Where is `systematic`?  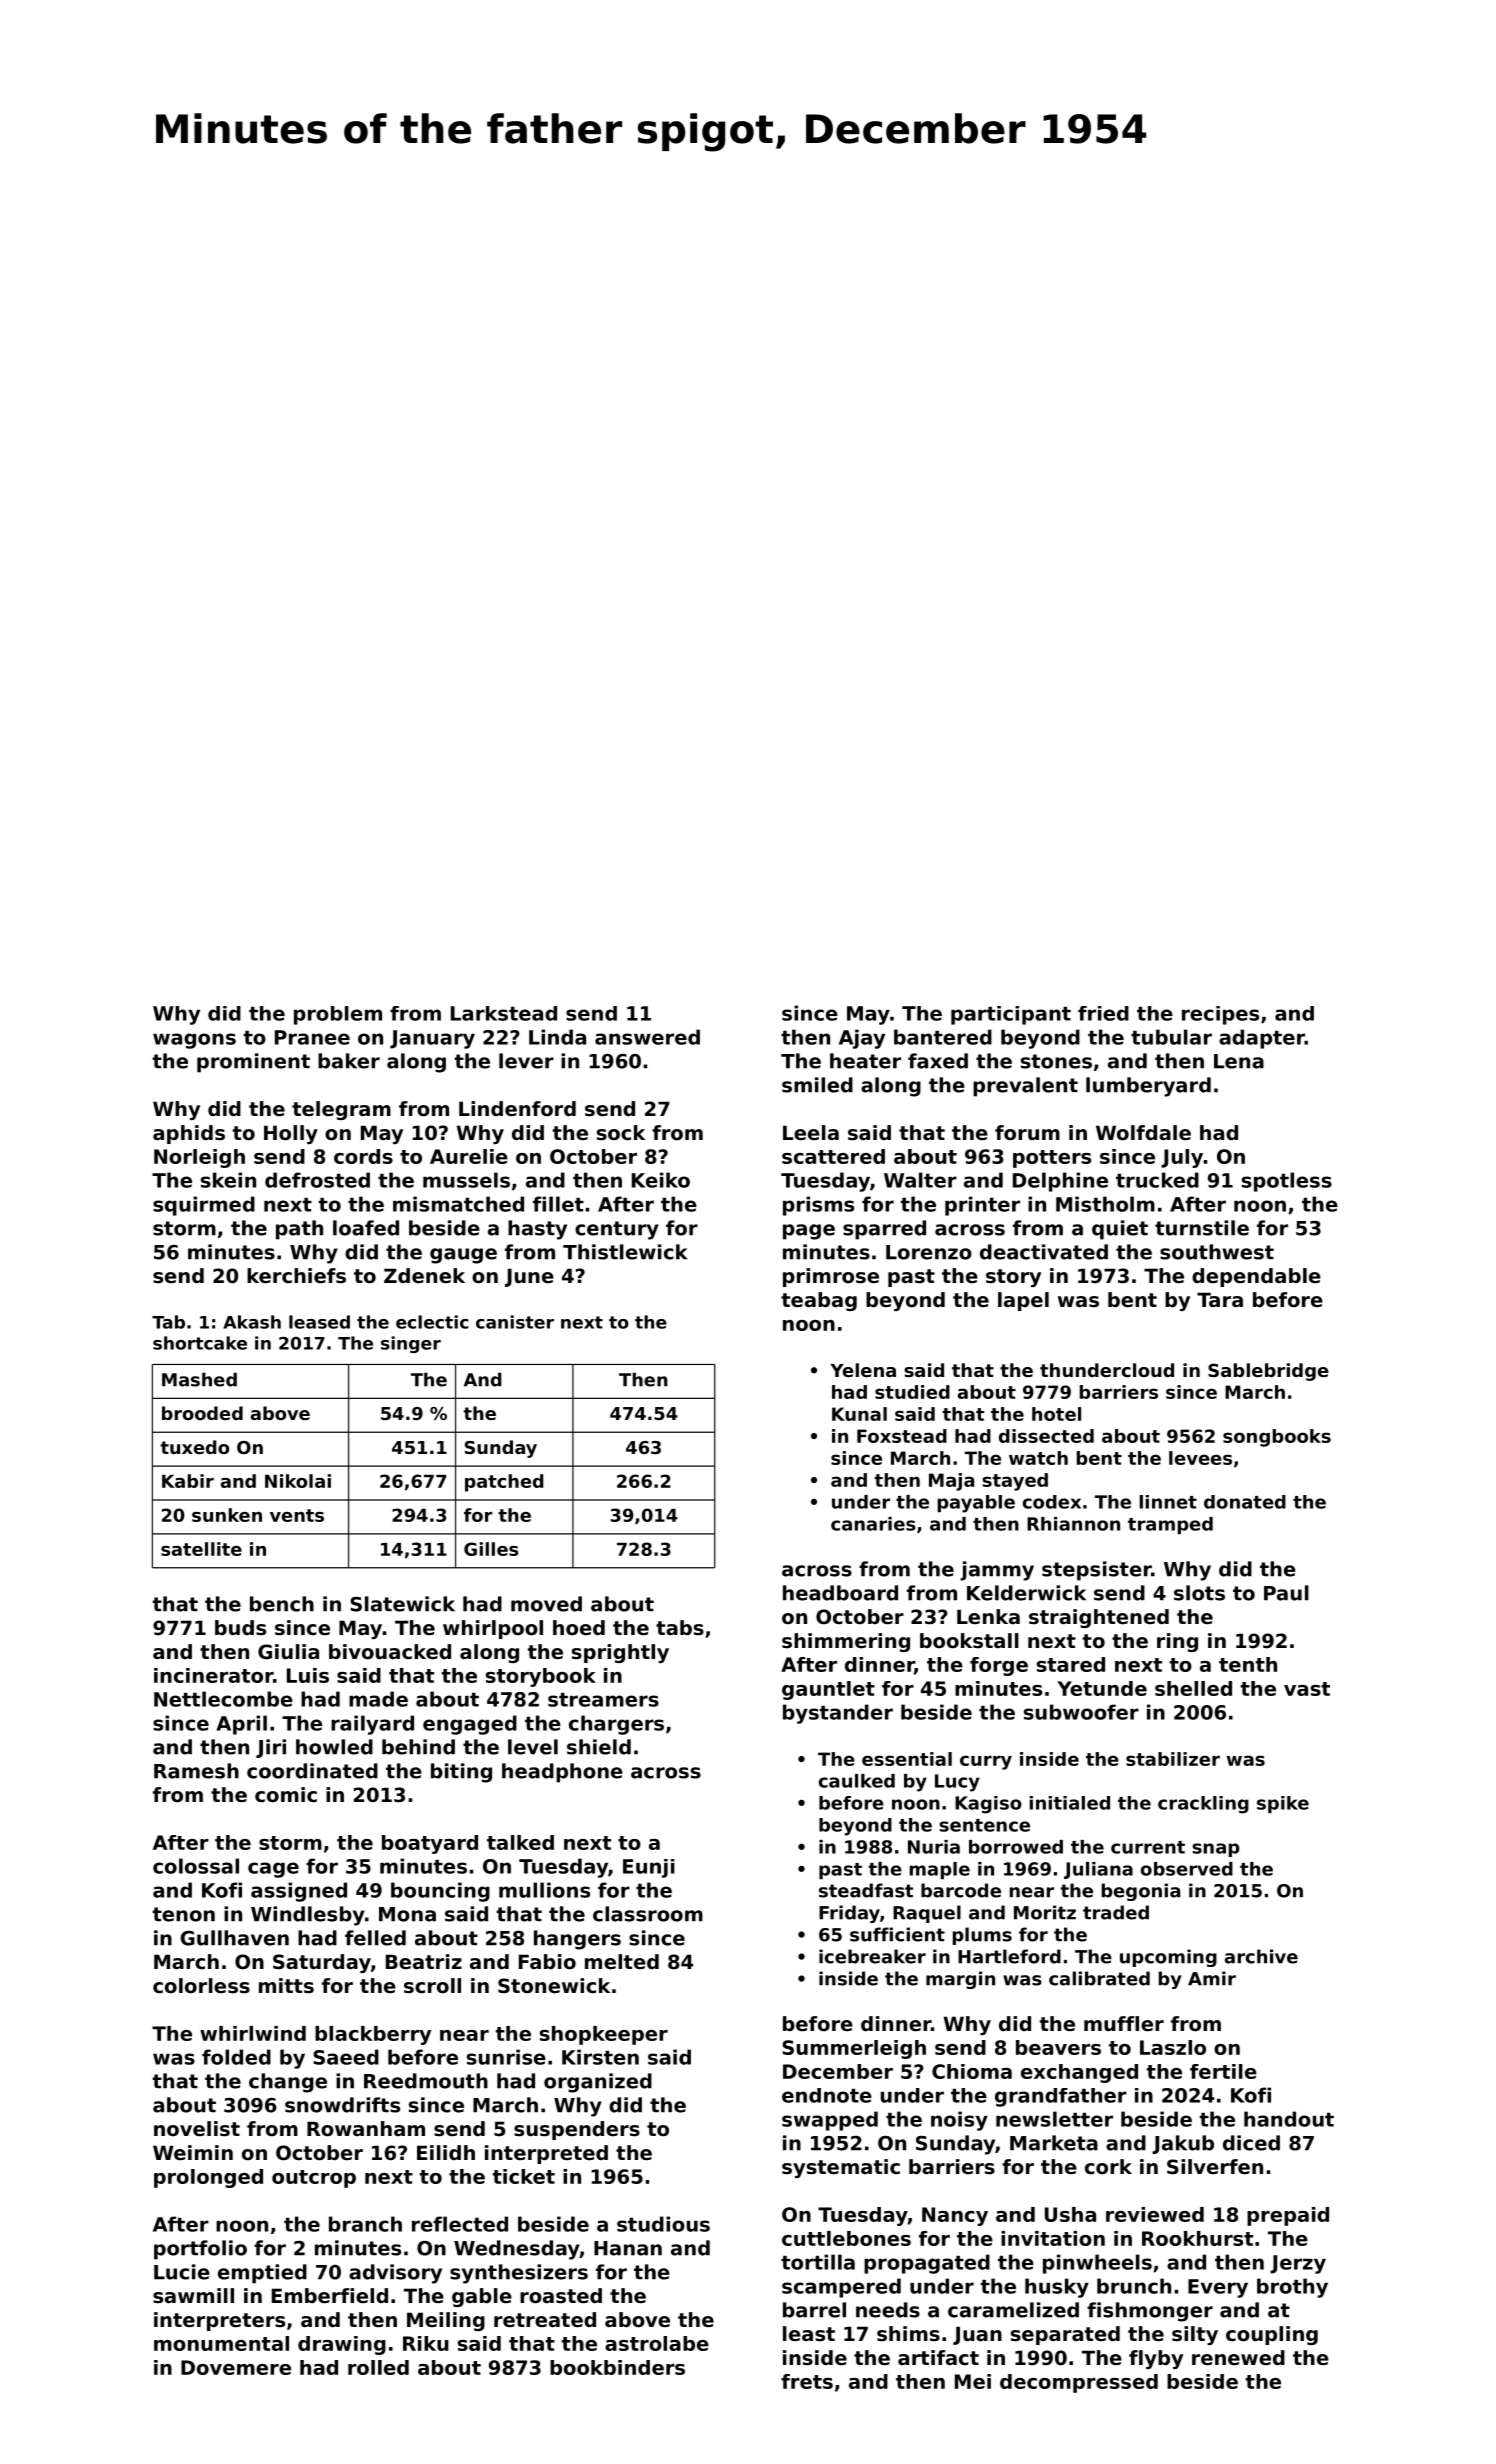
systematic is located at coordinates (841, 2168).
